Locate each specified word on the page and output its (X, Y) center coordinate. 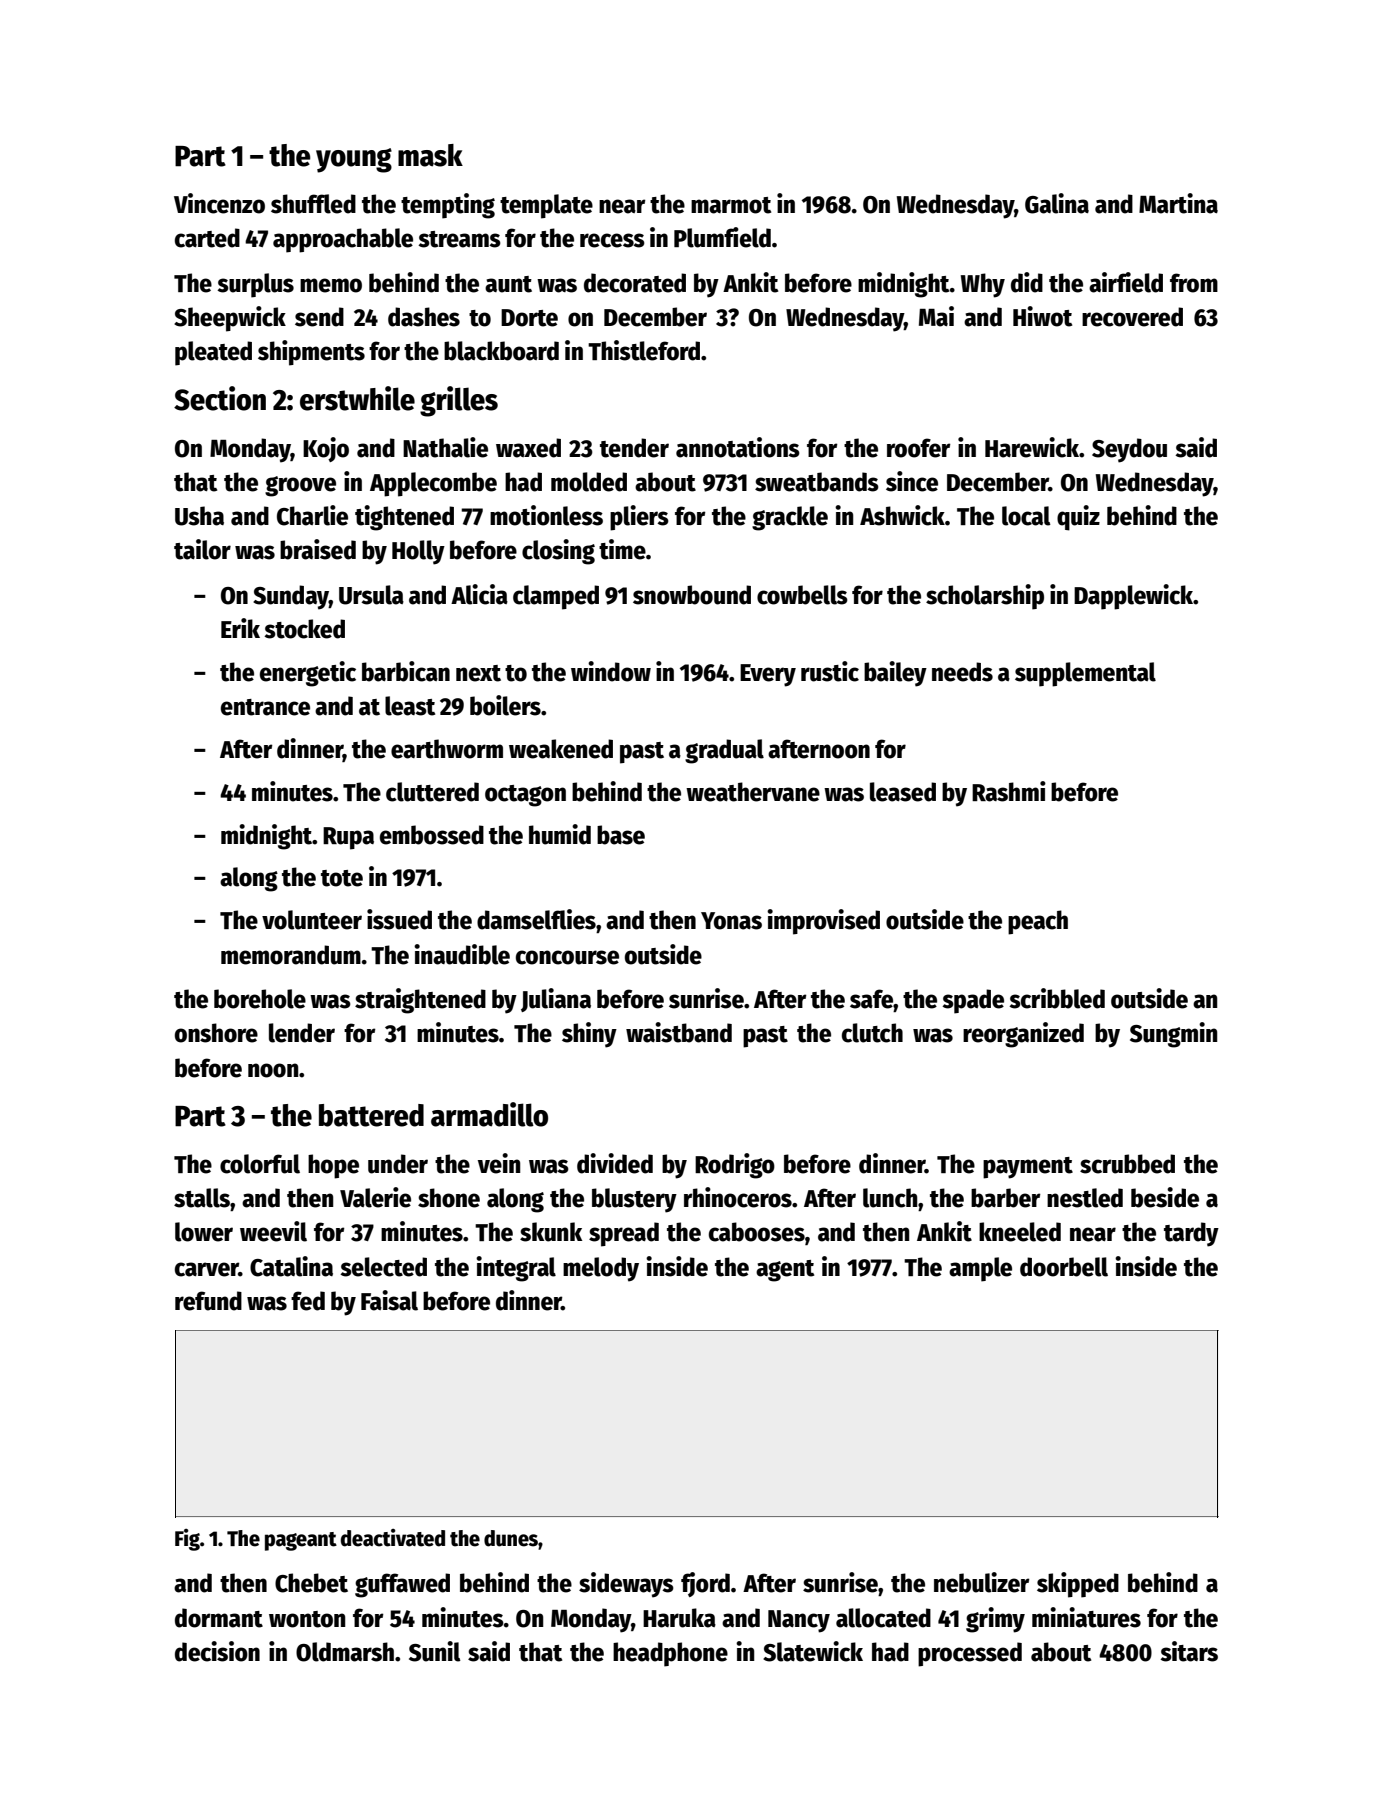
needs (962, 672)
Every (768, 675)
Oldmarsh (345, 1652)
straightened (420, 1001)
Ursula (371, 595)
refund (208, 1301)
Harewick (1032, 447)
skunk (551, 1232)
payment (1028, 1168)
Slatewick (813, 1651)
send (319, 317)
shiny (589, 1035)
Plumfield (722, 237)
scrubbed (1127, 1164)
